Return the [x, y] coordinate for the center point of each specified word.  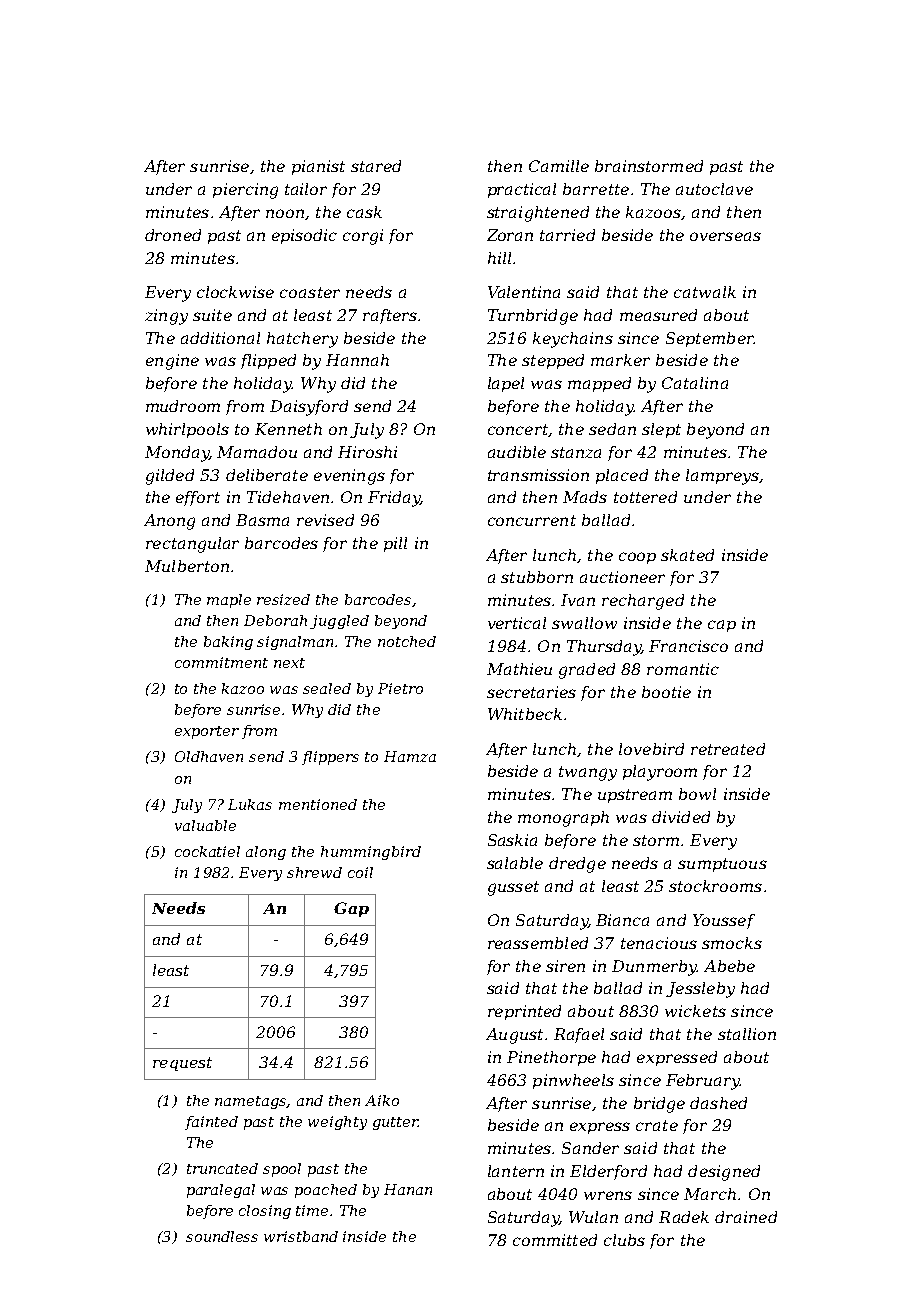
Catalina [695, 383]
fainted [211, 1123]
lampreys [722, 477]
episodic [304, 236]
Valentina [524, 292]
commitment [221, 662]
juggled [339, 622]
